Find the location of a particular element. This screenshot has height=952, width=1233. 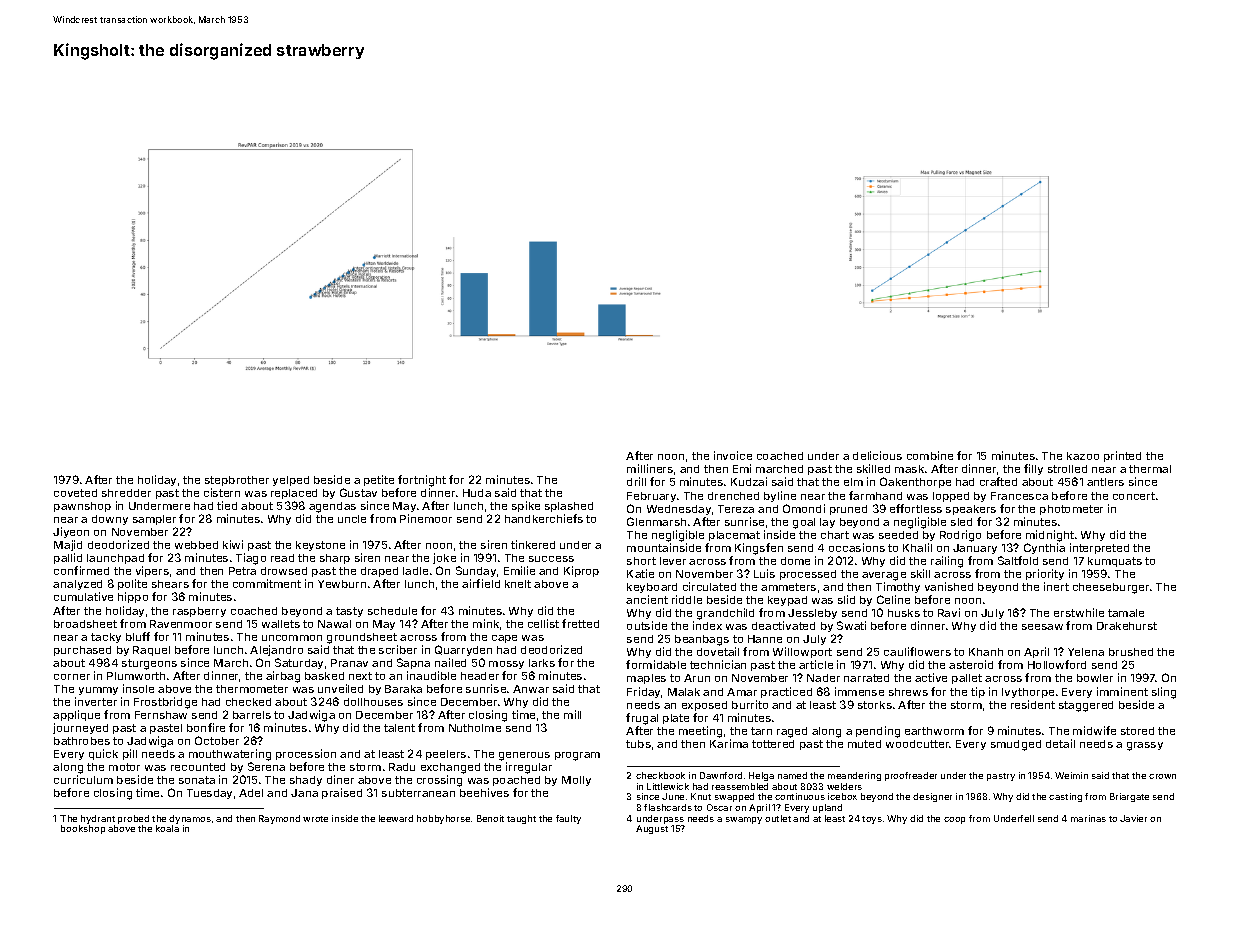

bookshop is located at coordinates (83, 829).
